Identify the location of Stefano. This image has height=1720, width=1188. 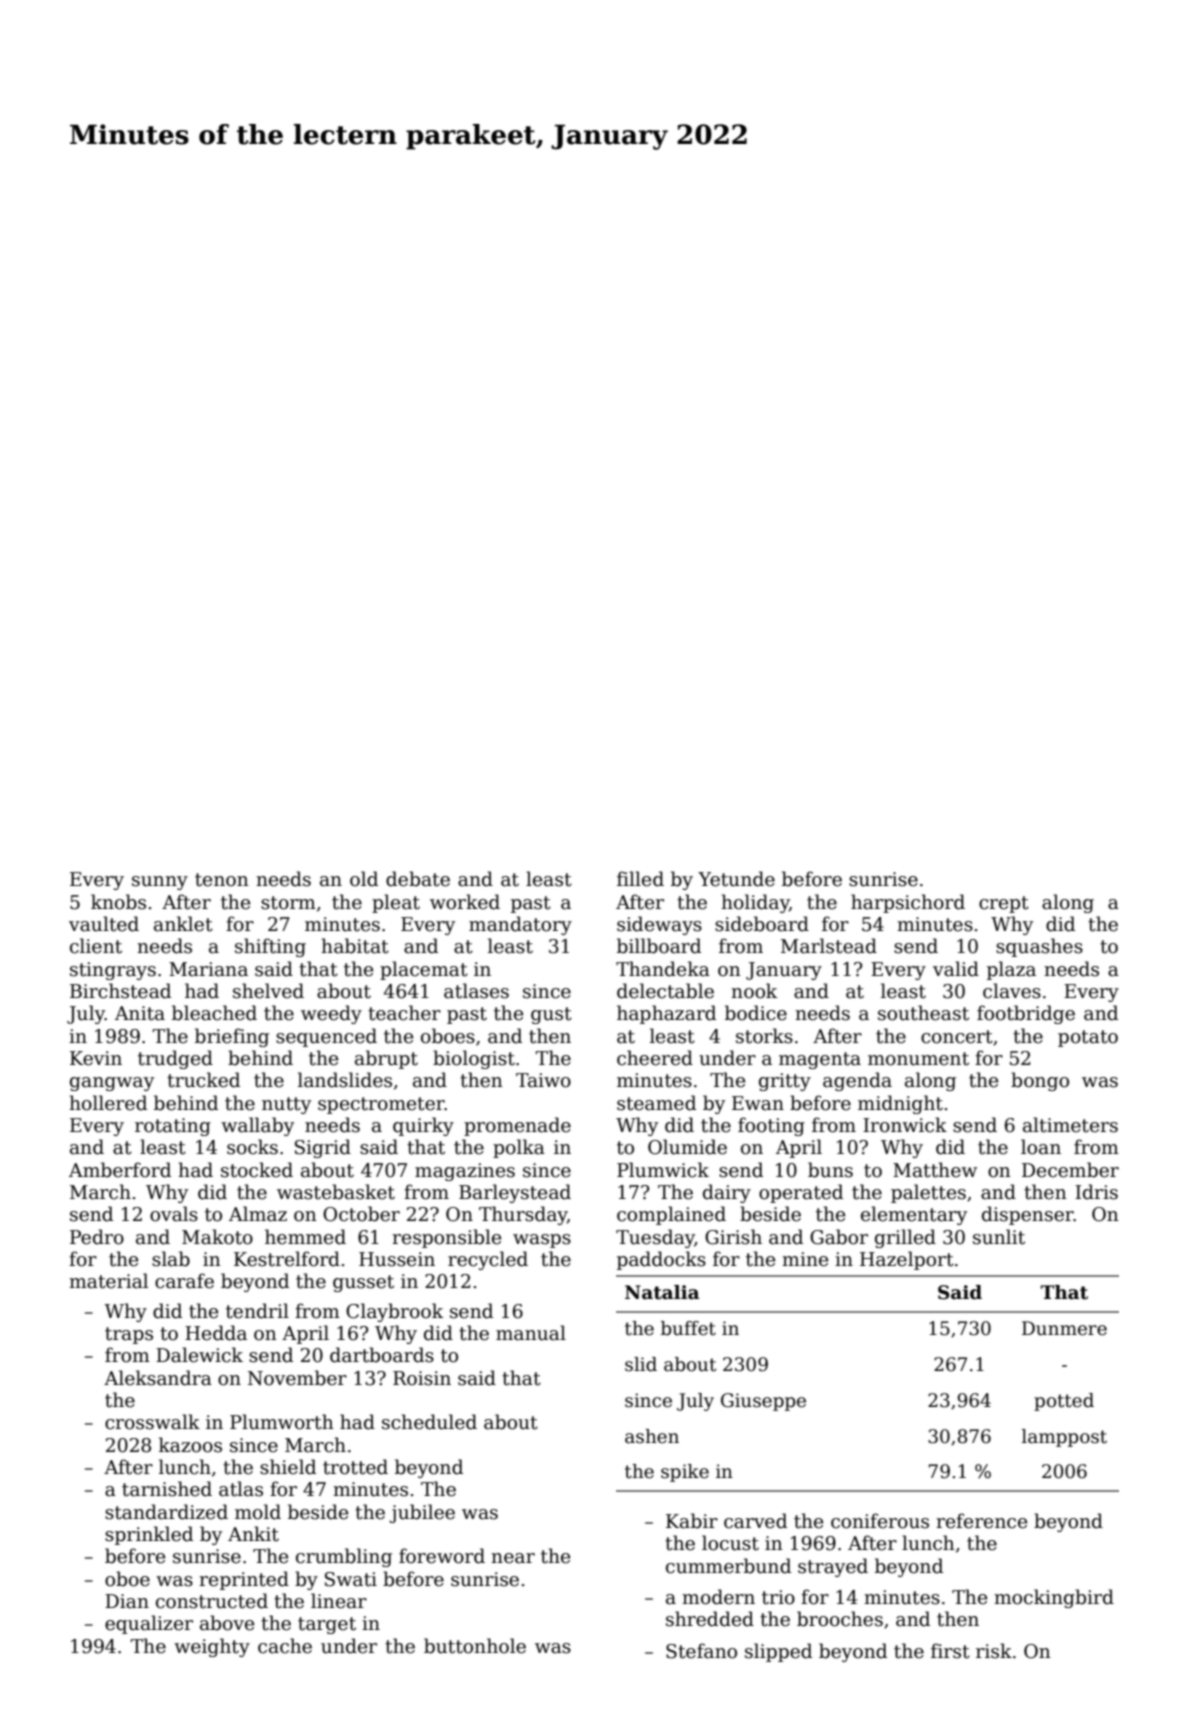
(701, 1651).
